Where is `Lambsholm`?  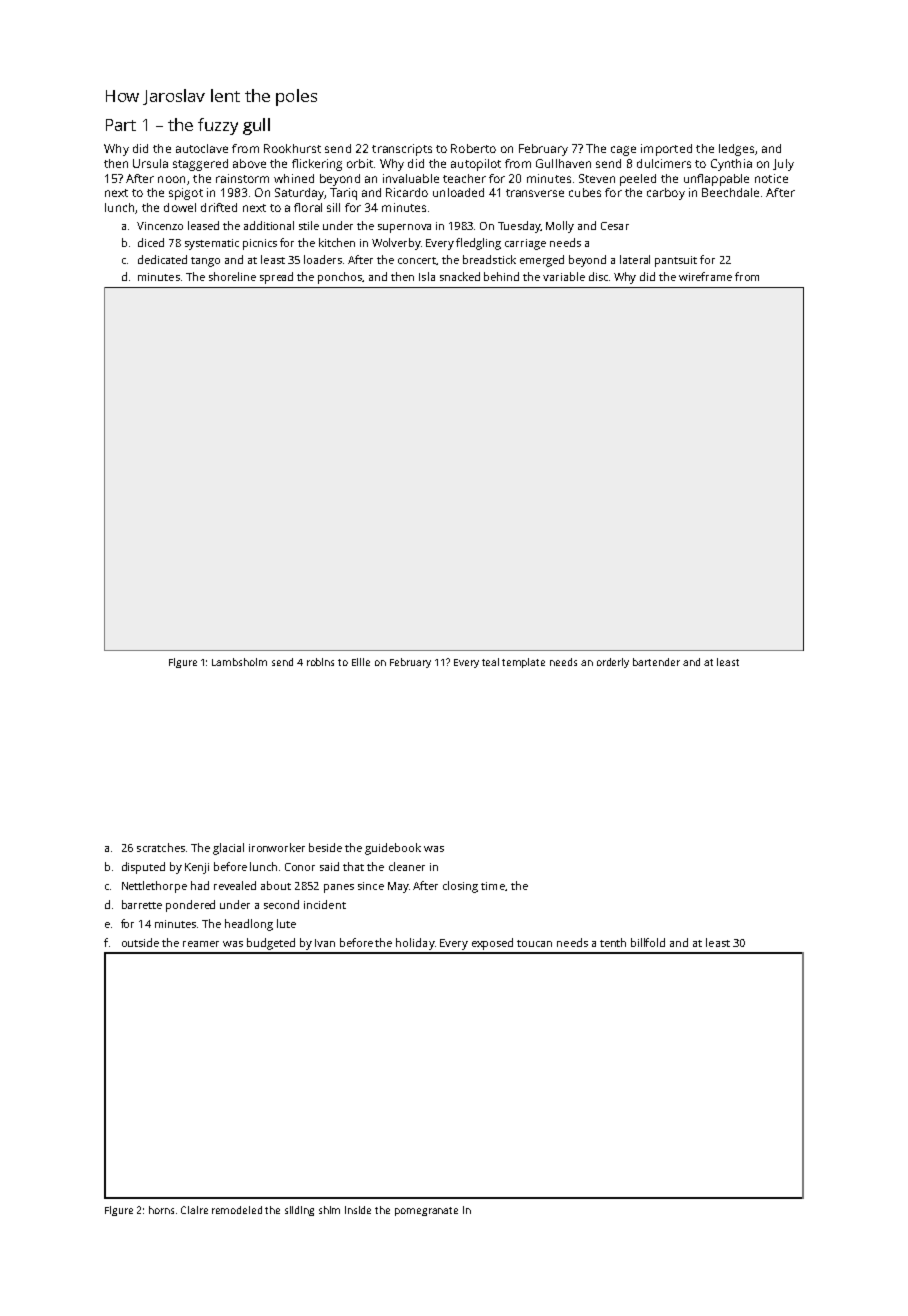
Lambsholm is located at coordinates (239, 662).
